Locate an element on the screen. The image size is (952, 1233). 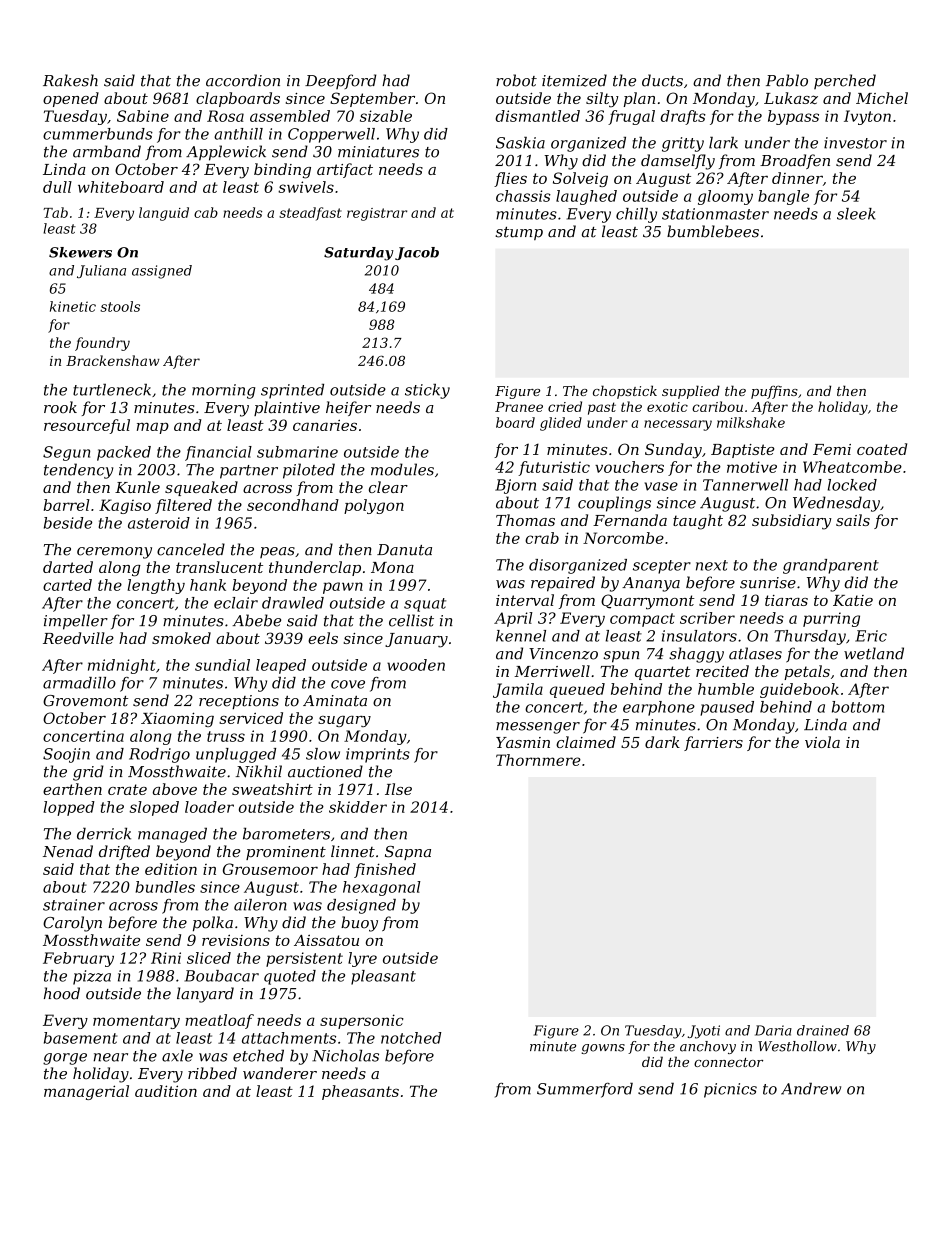
Norcombe is located at coordinates (623, 538).
